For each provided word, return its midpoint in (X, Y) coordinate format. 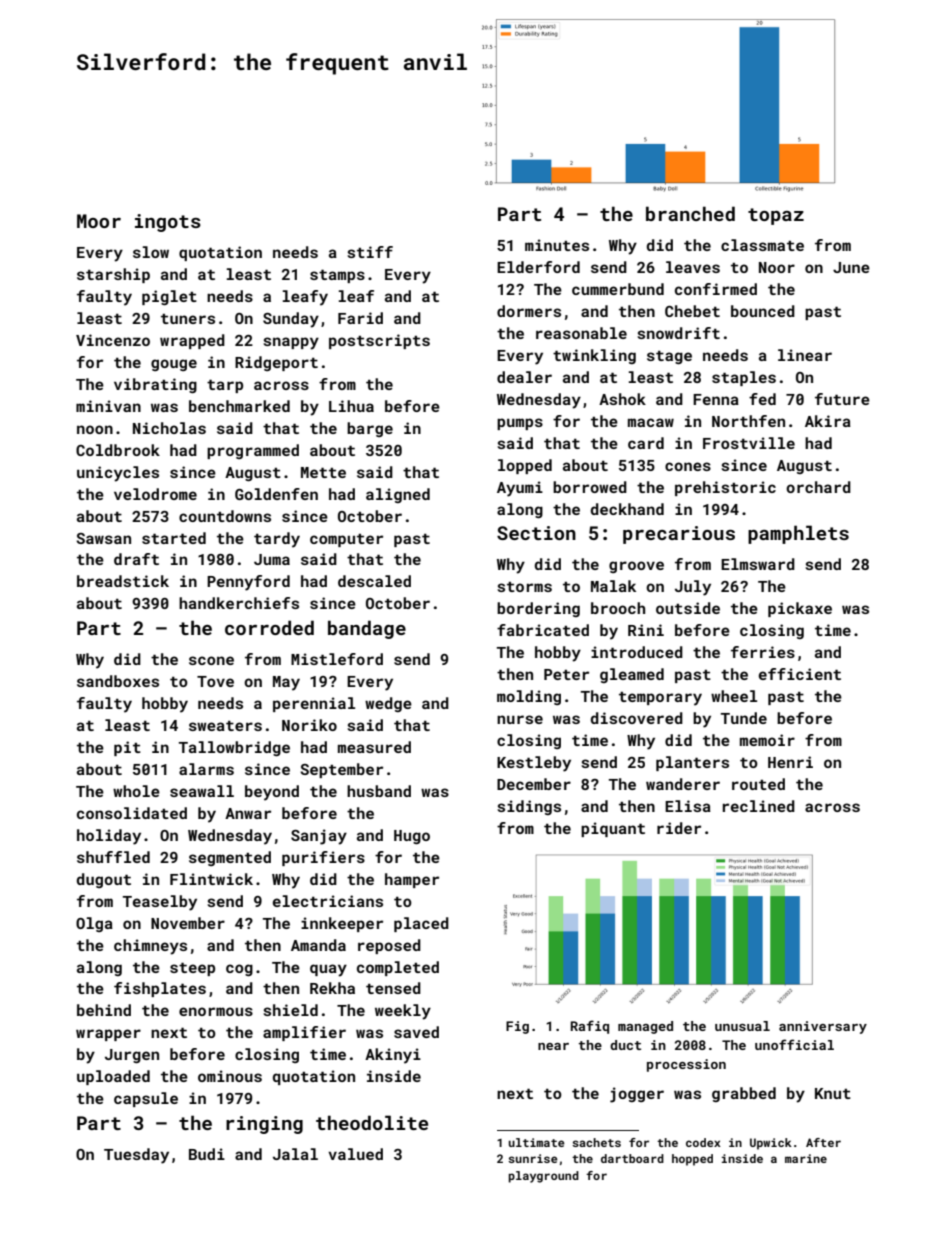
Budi (207, 1154)
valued (355, 1154)
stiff (370, 252)
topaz (776, 216)
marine (806, 1158)
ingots (168, 223)
